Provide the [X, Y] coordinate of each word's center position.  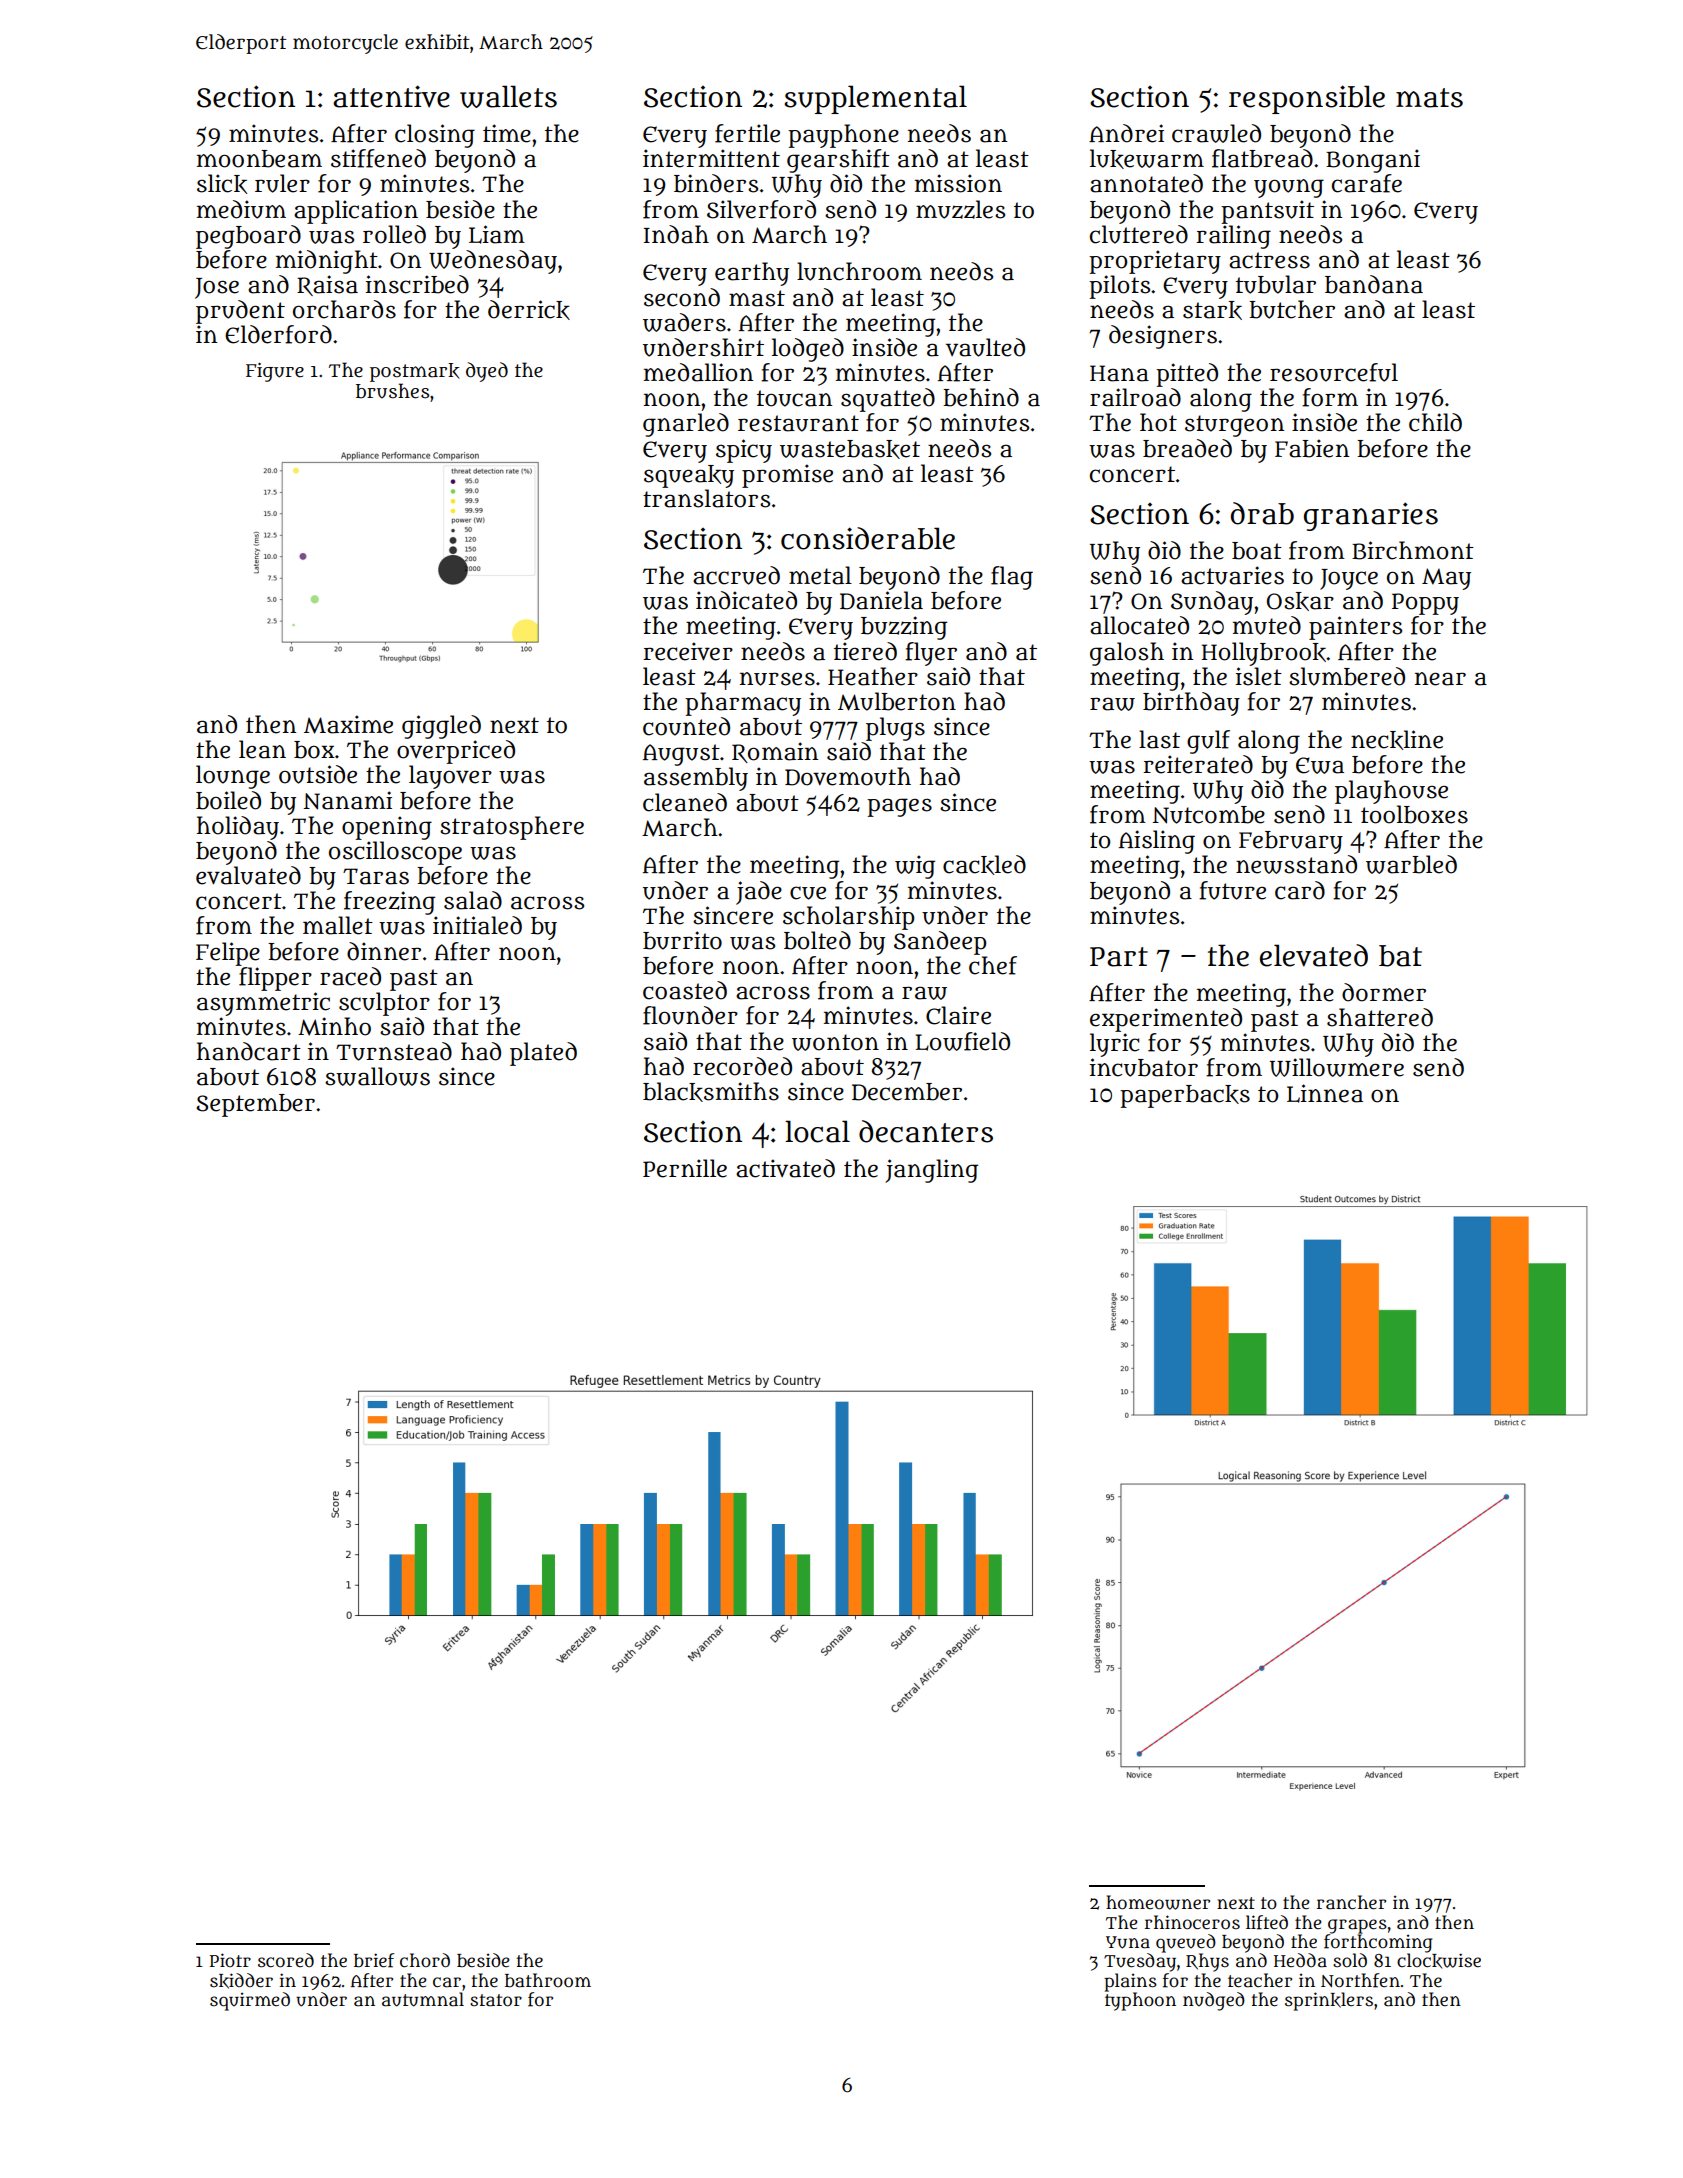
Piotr [230, 1960]
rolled [394, 234]
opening [387, 828]
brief [374, 1960]
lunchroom [859, 271]
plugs [895, 729]
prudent [240, 312]
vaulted [985, 347]
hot [1158, 422]
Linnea [1325, 1093]
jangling [931, 1171]
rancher [1351, 1902]
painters [1355, 628]
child [1435, 422]
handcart [249, 1051]
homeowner [1158, 1902]
